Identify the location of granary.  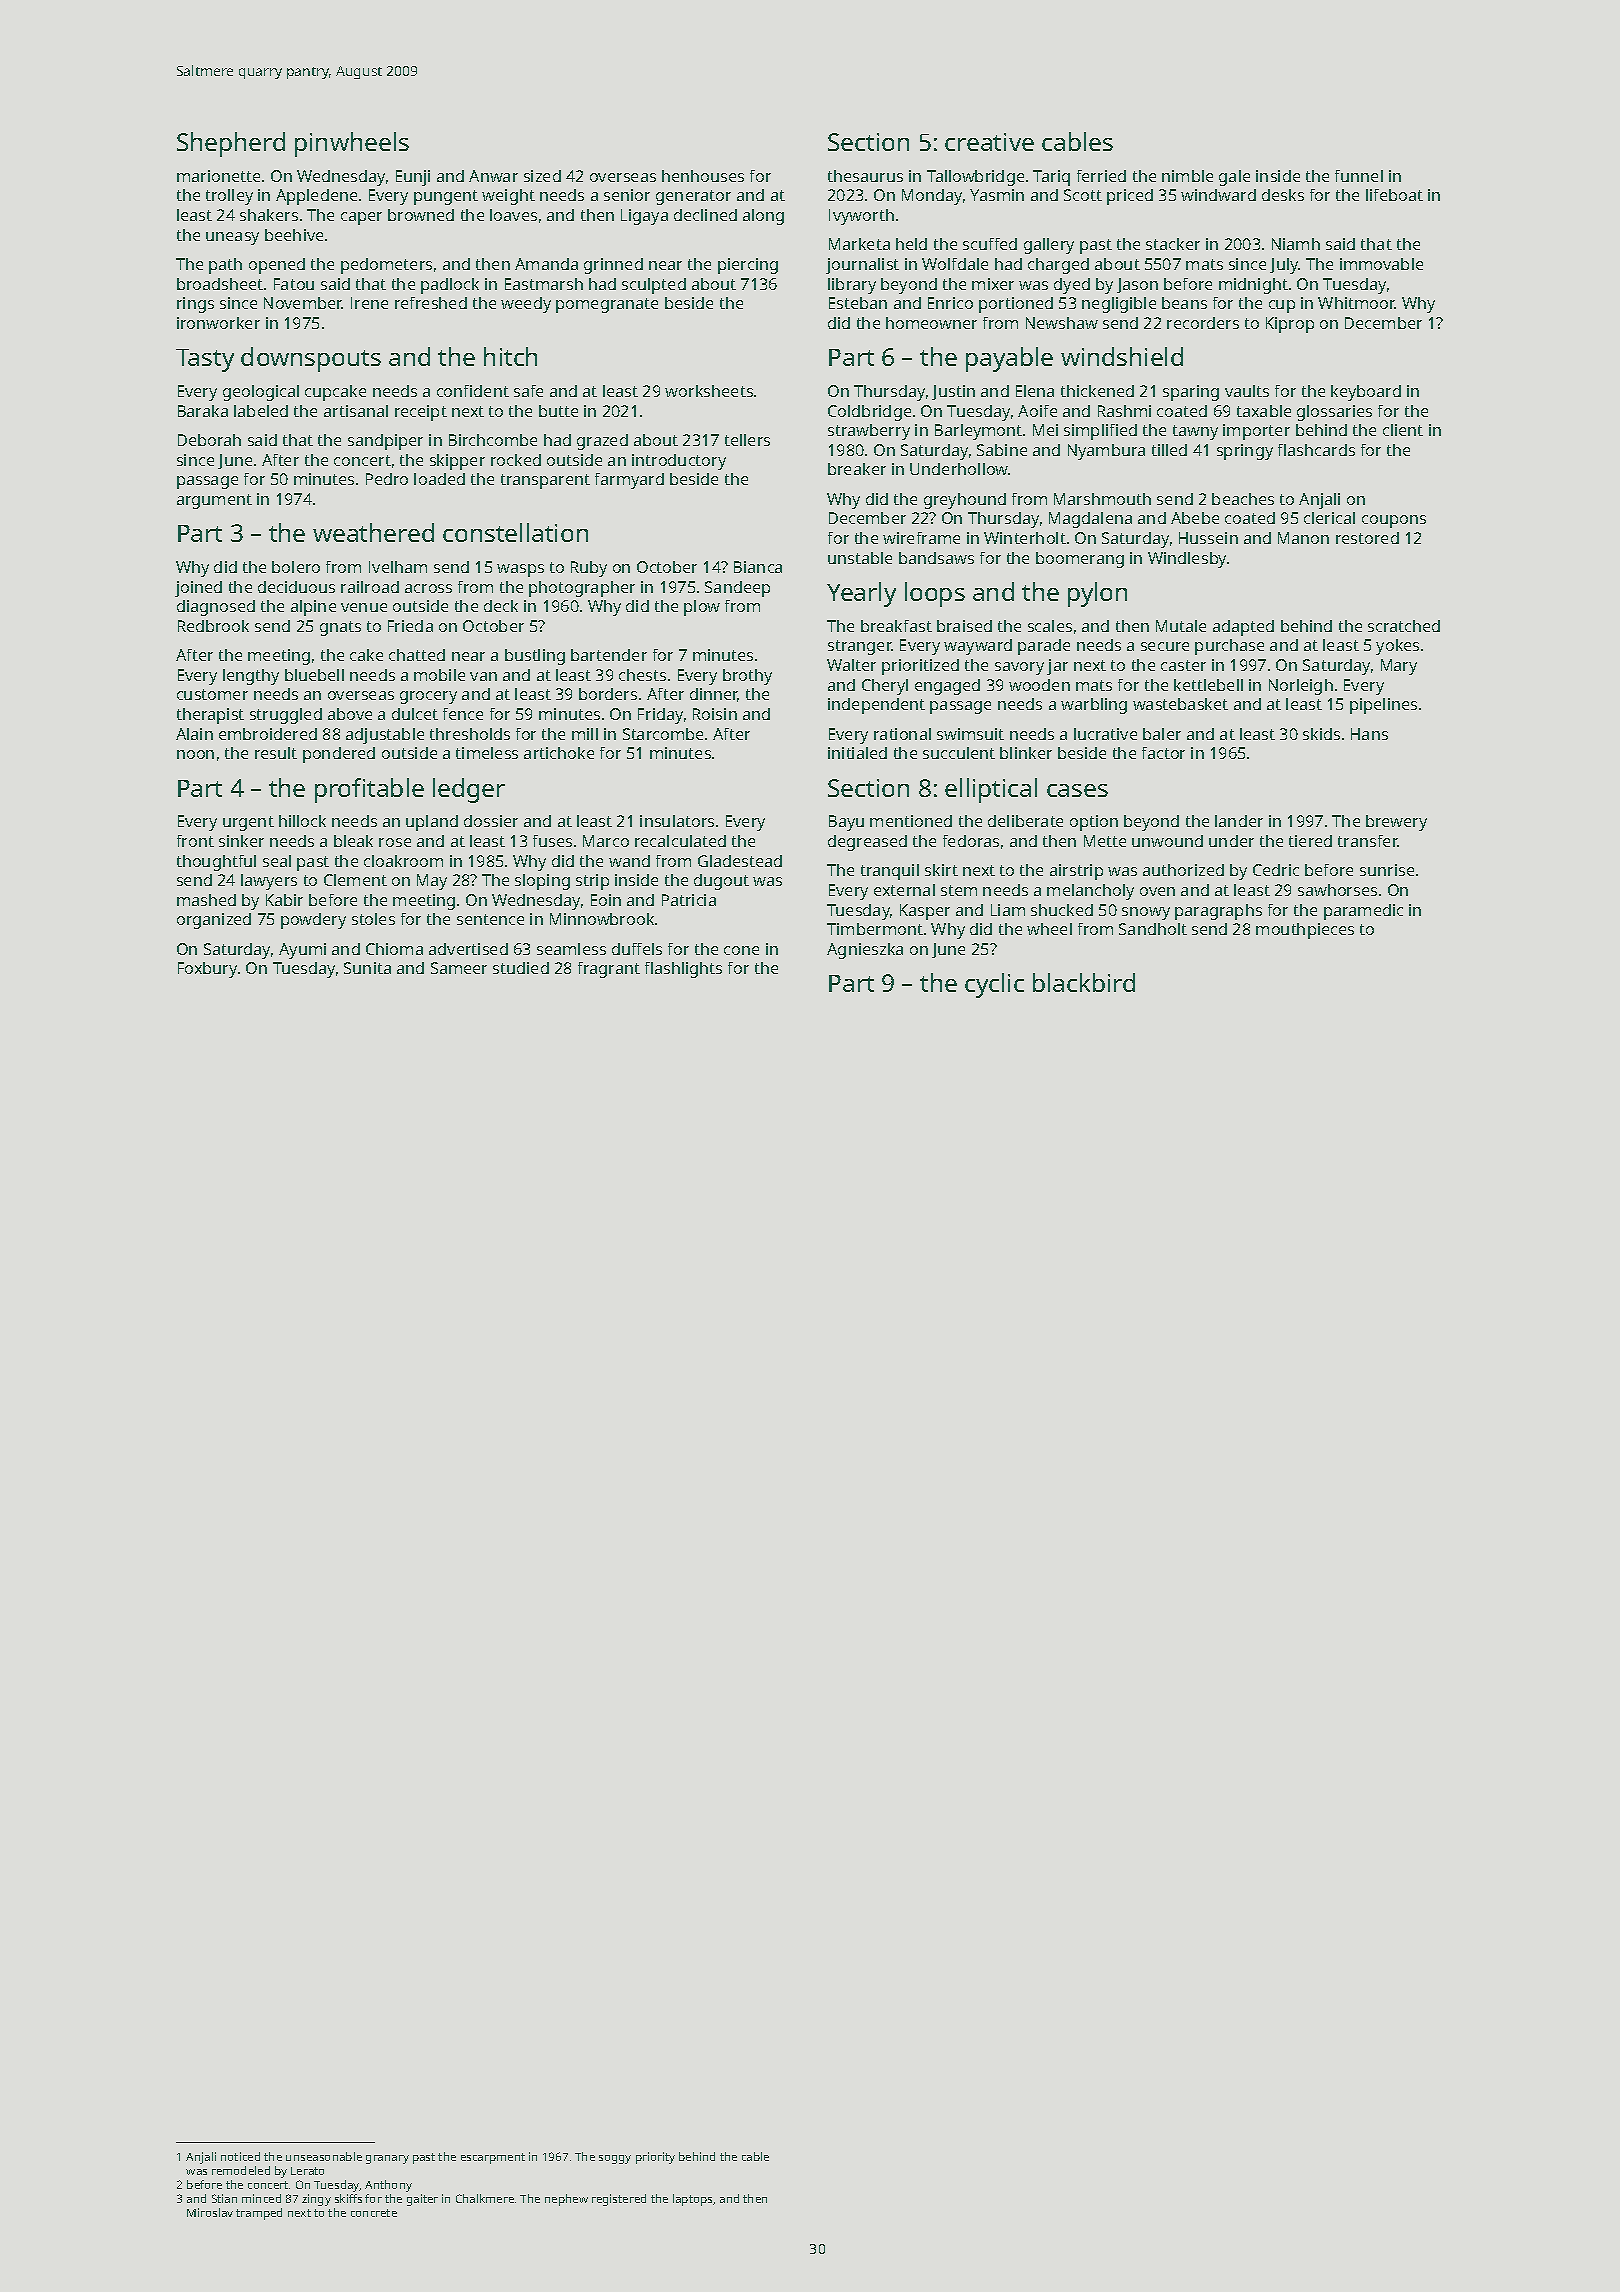
(387, 2159).
